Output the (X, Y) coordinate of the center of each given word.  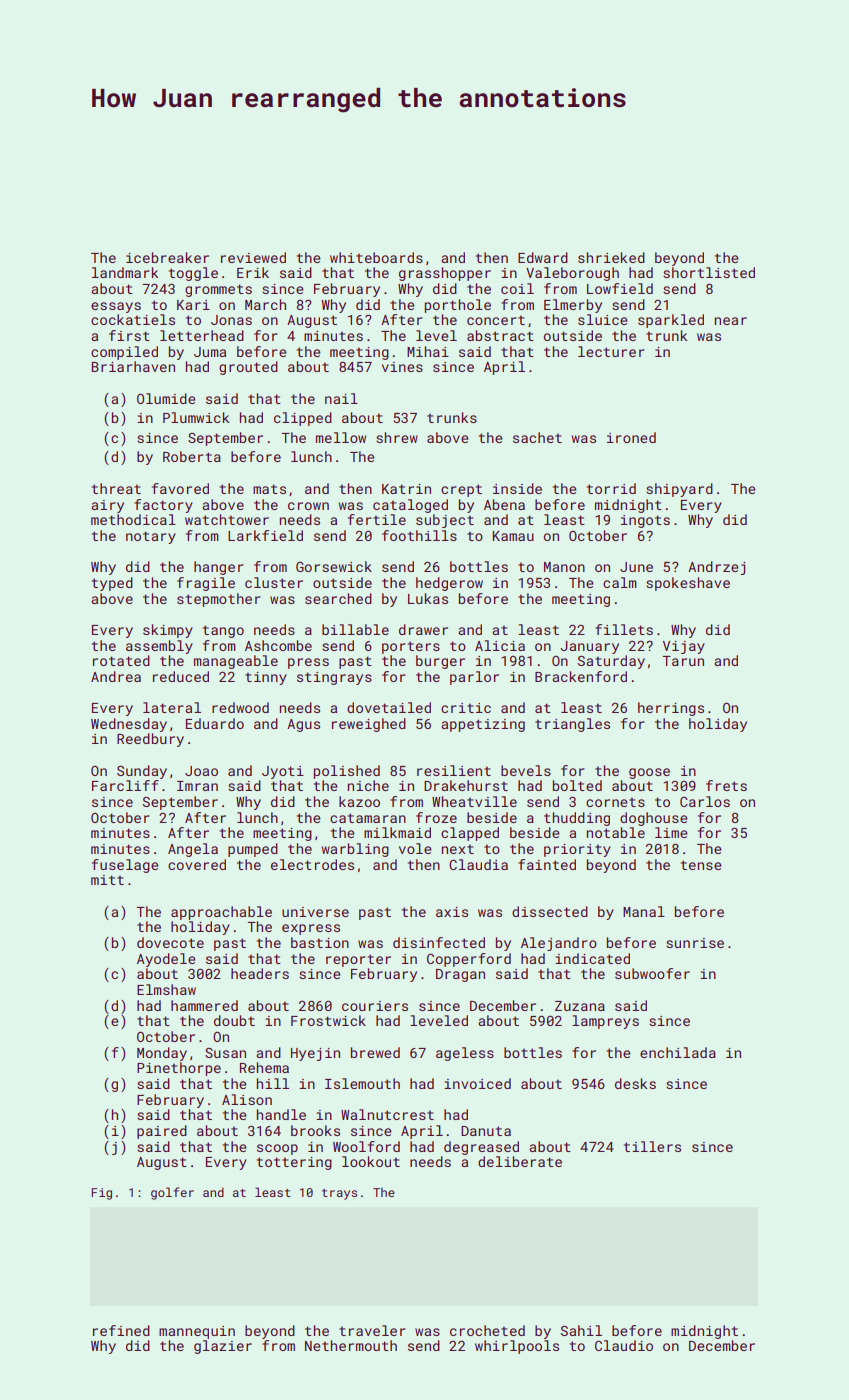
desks (635, 1083)
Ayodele (166, 960)
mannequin (197, 1332)
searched (338, 598)
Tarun (683, 661)
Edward (543, 257)
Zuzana (580, 1006)
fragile (206, 584)
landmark (125, 272)
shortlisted (709, 272)
